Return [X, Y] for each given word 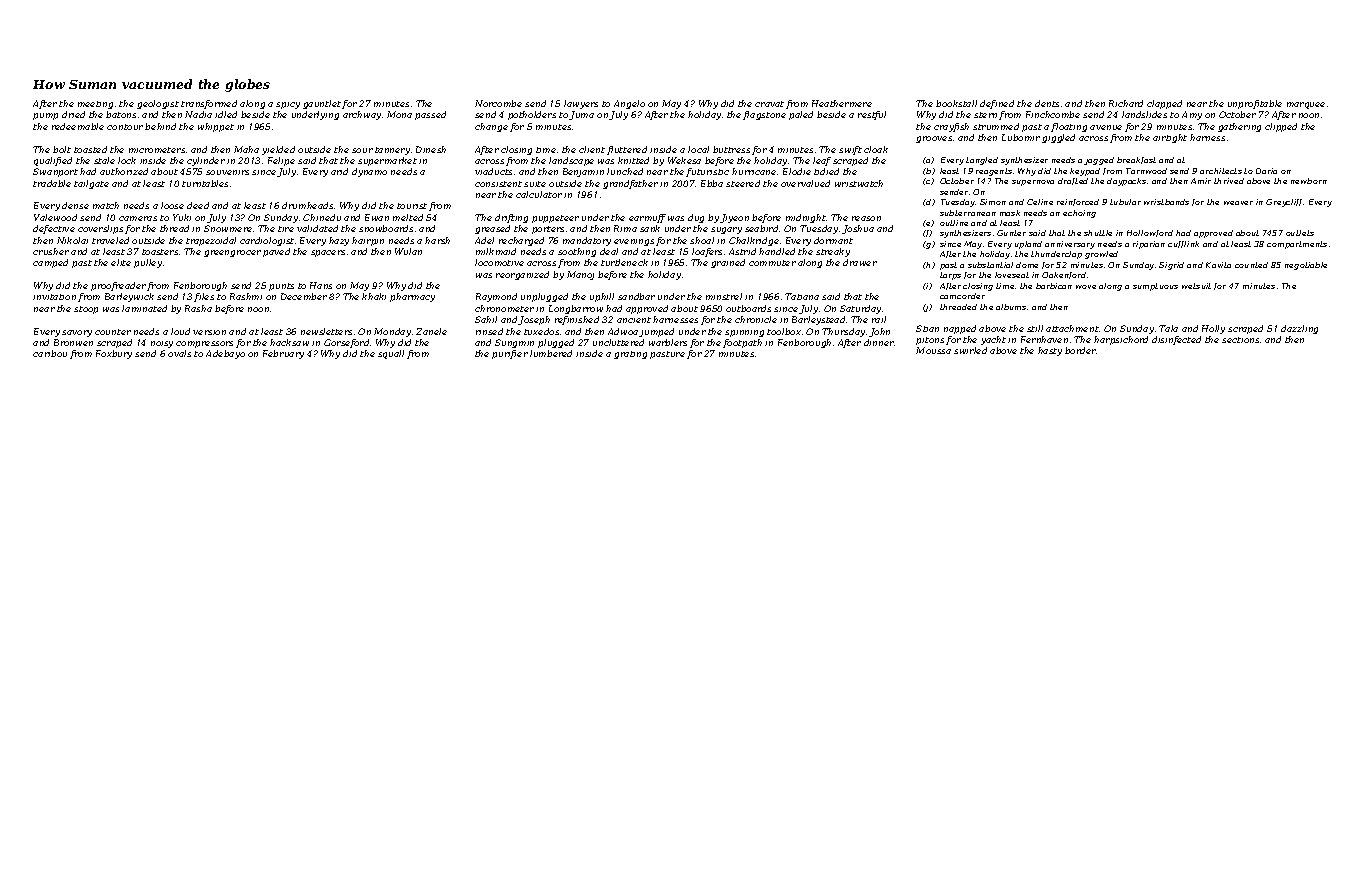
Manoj [580, 275]
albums [1011, 307]
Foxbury [114, 354]
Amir [1201, 181]
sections [1240, 340]
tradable [52, 183]
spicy [288, 105]
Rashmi [246, 296]
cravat [769, 104]
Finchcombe [1053, 114]
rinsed [489, 331]
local [698, 149]
